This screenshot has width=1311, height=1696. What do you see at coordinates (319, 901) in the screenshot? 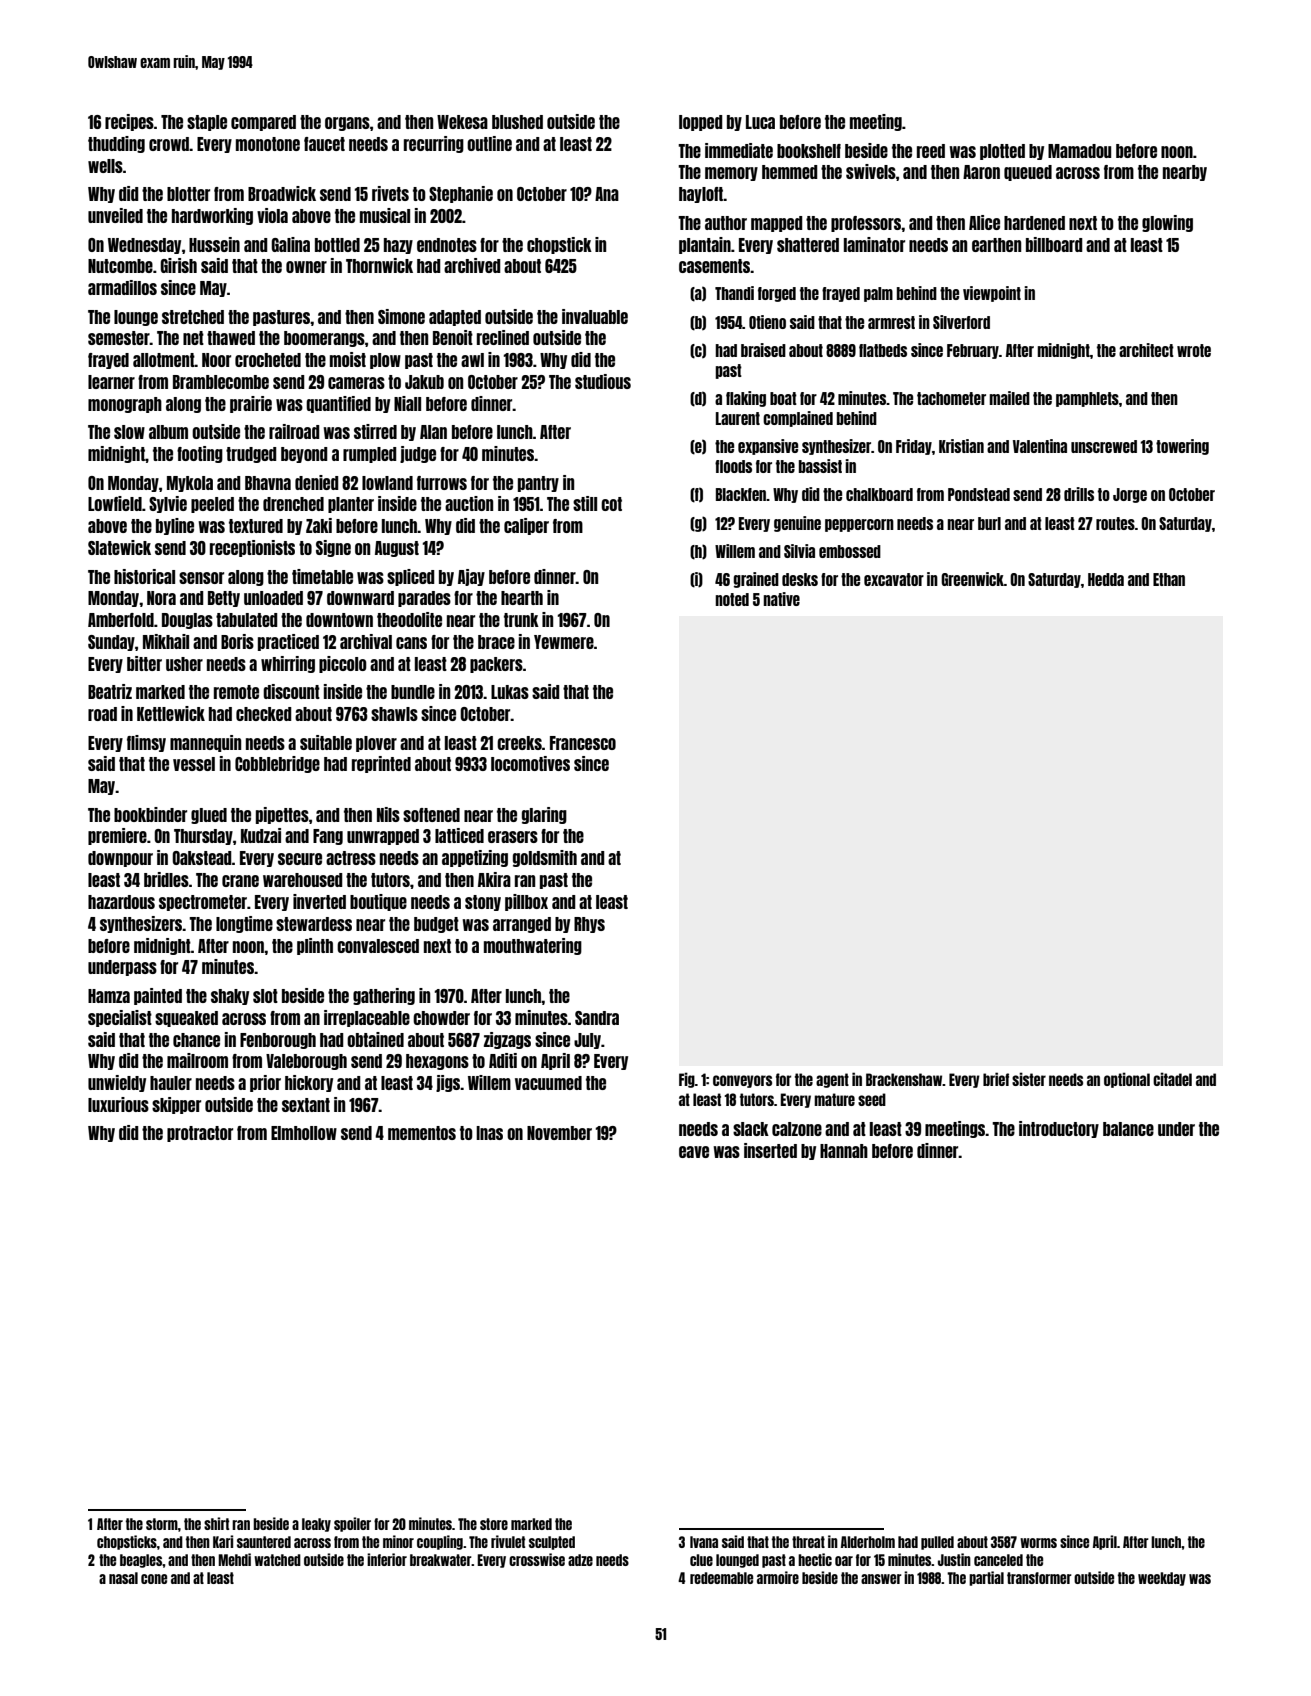
I see `inverted` at bounding box center [319, 901].
